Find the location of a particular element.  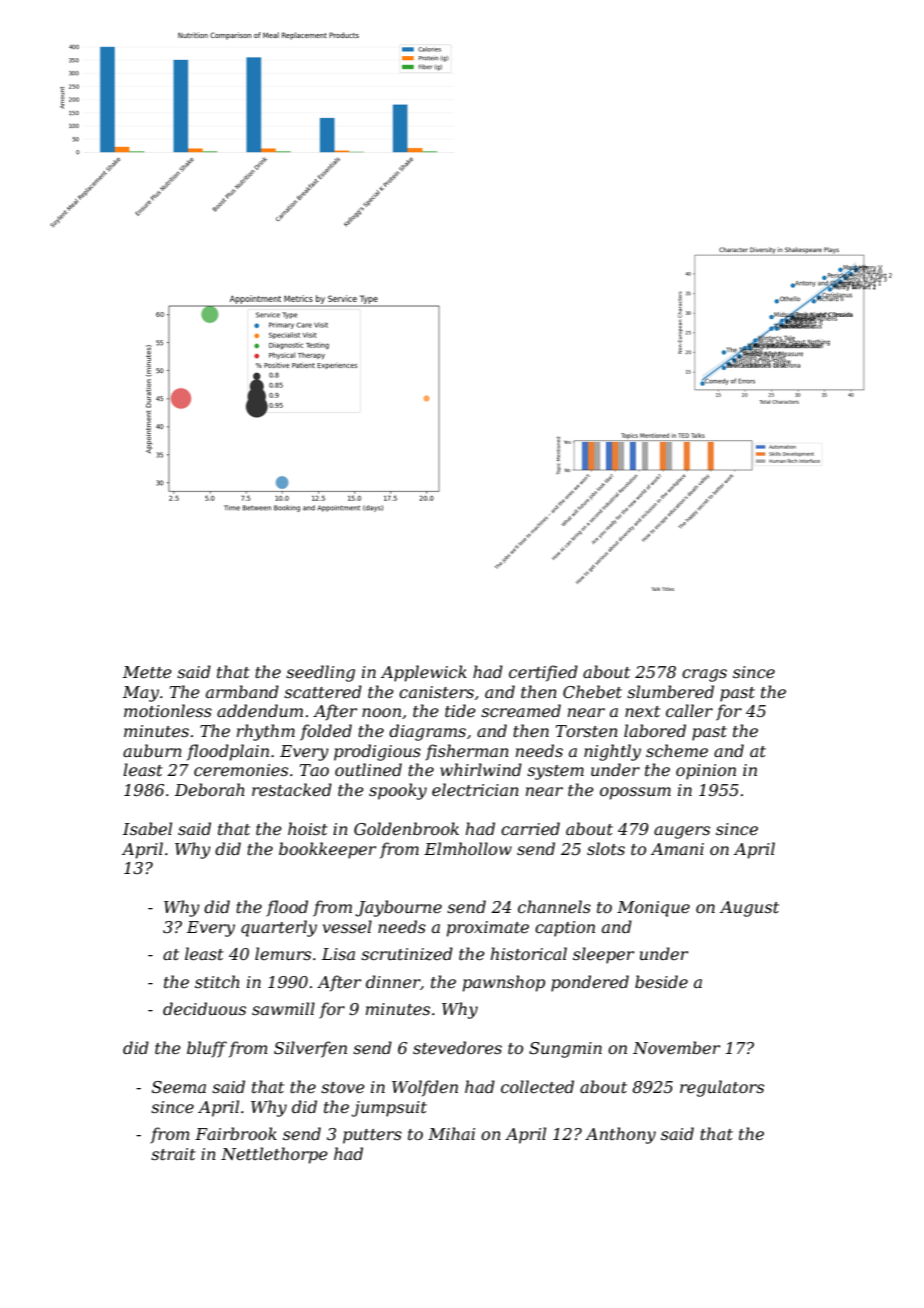

opinion is located at coordinates (706, 772).
